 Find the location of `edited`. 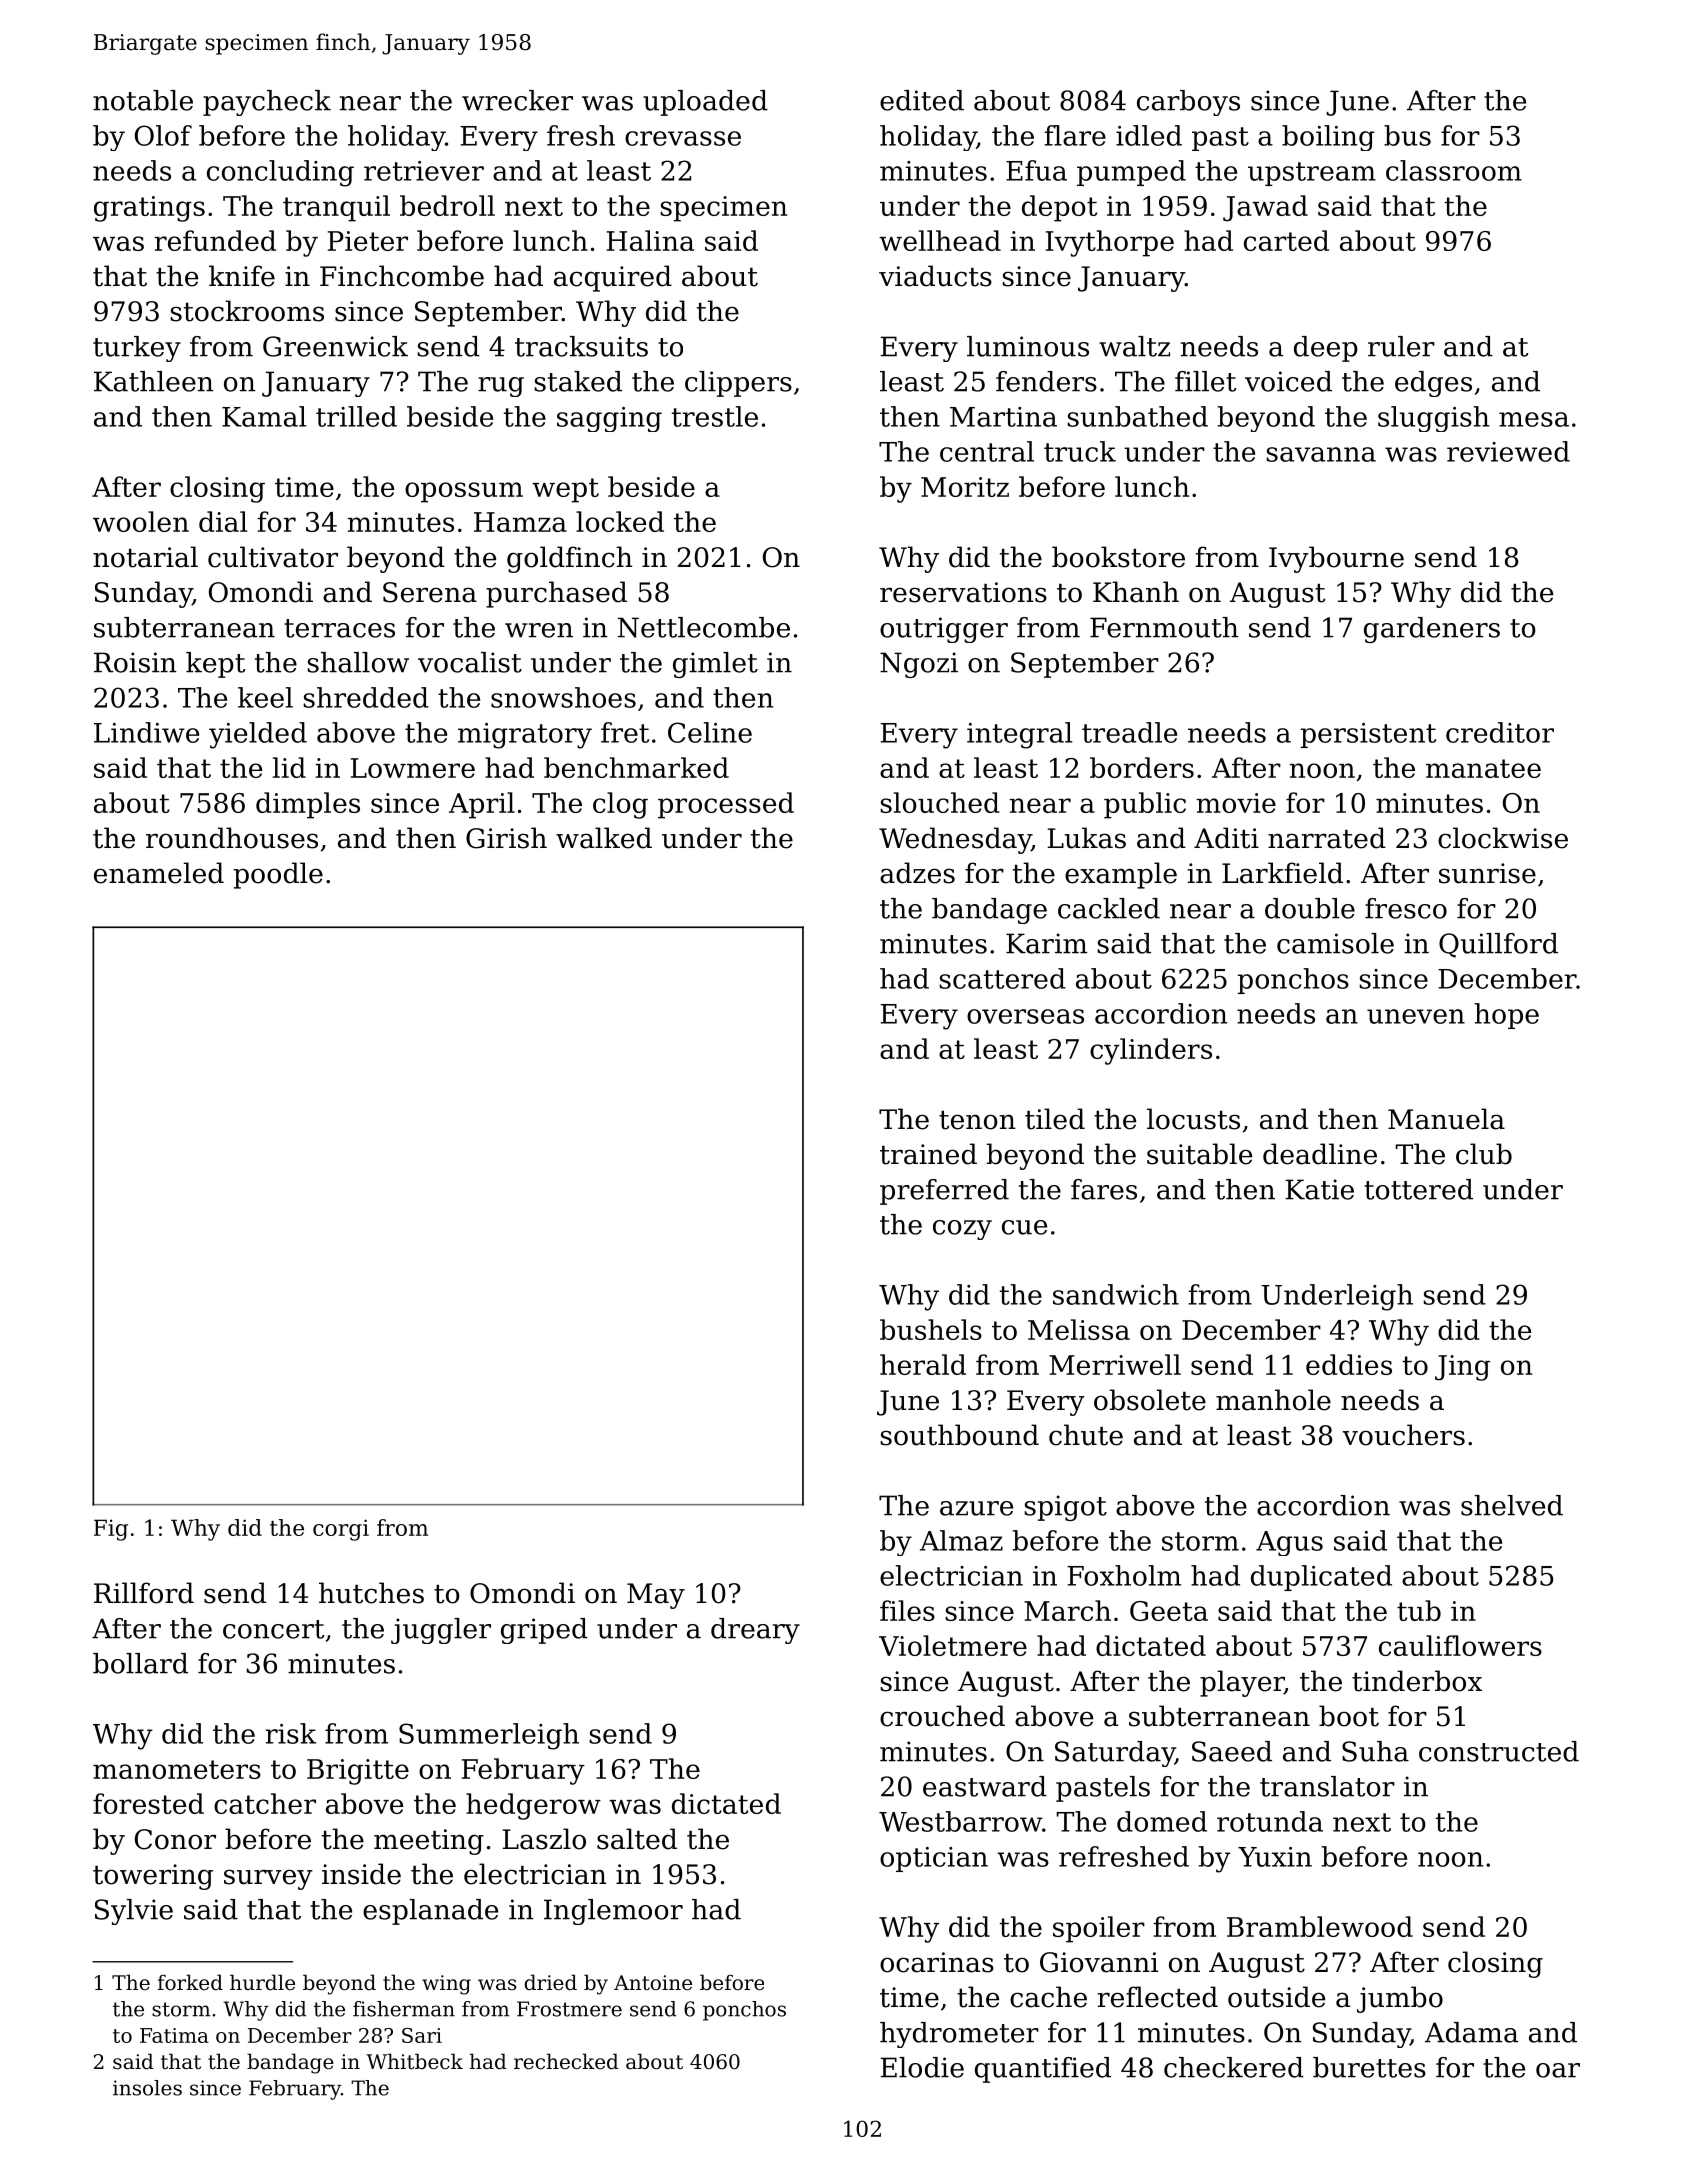

edited is located at coordinates (922, 100).
